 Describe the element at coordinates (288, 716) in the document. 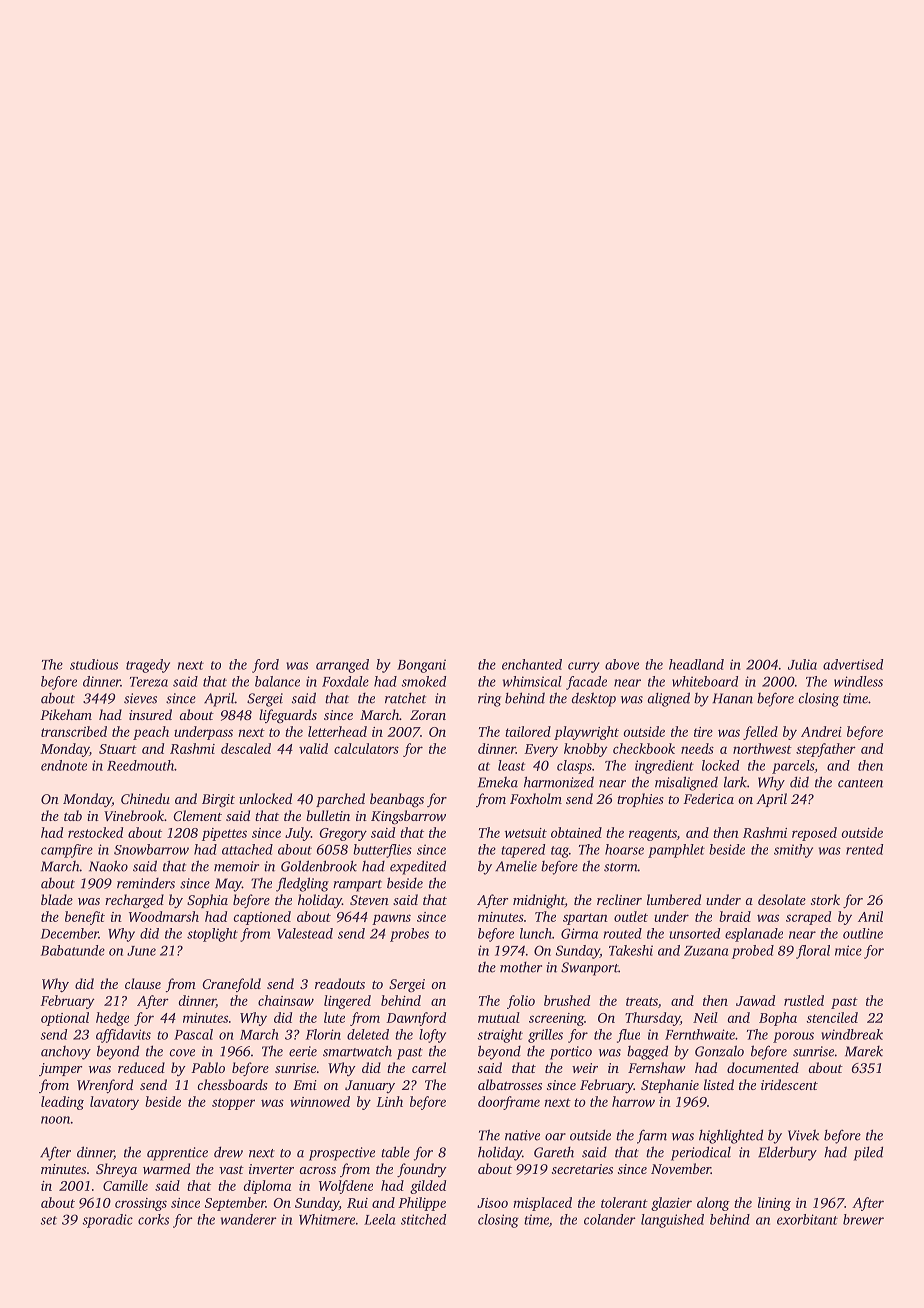

I see `lifeguards` at that location.
